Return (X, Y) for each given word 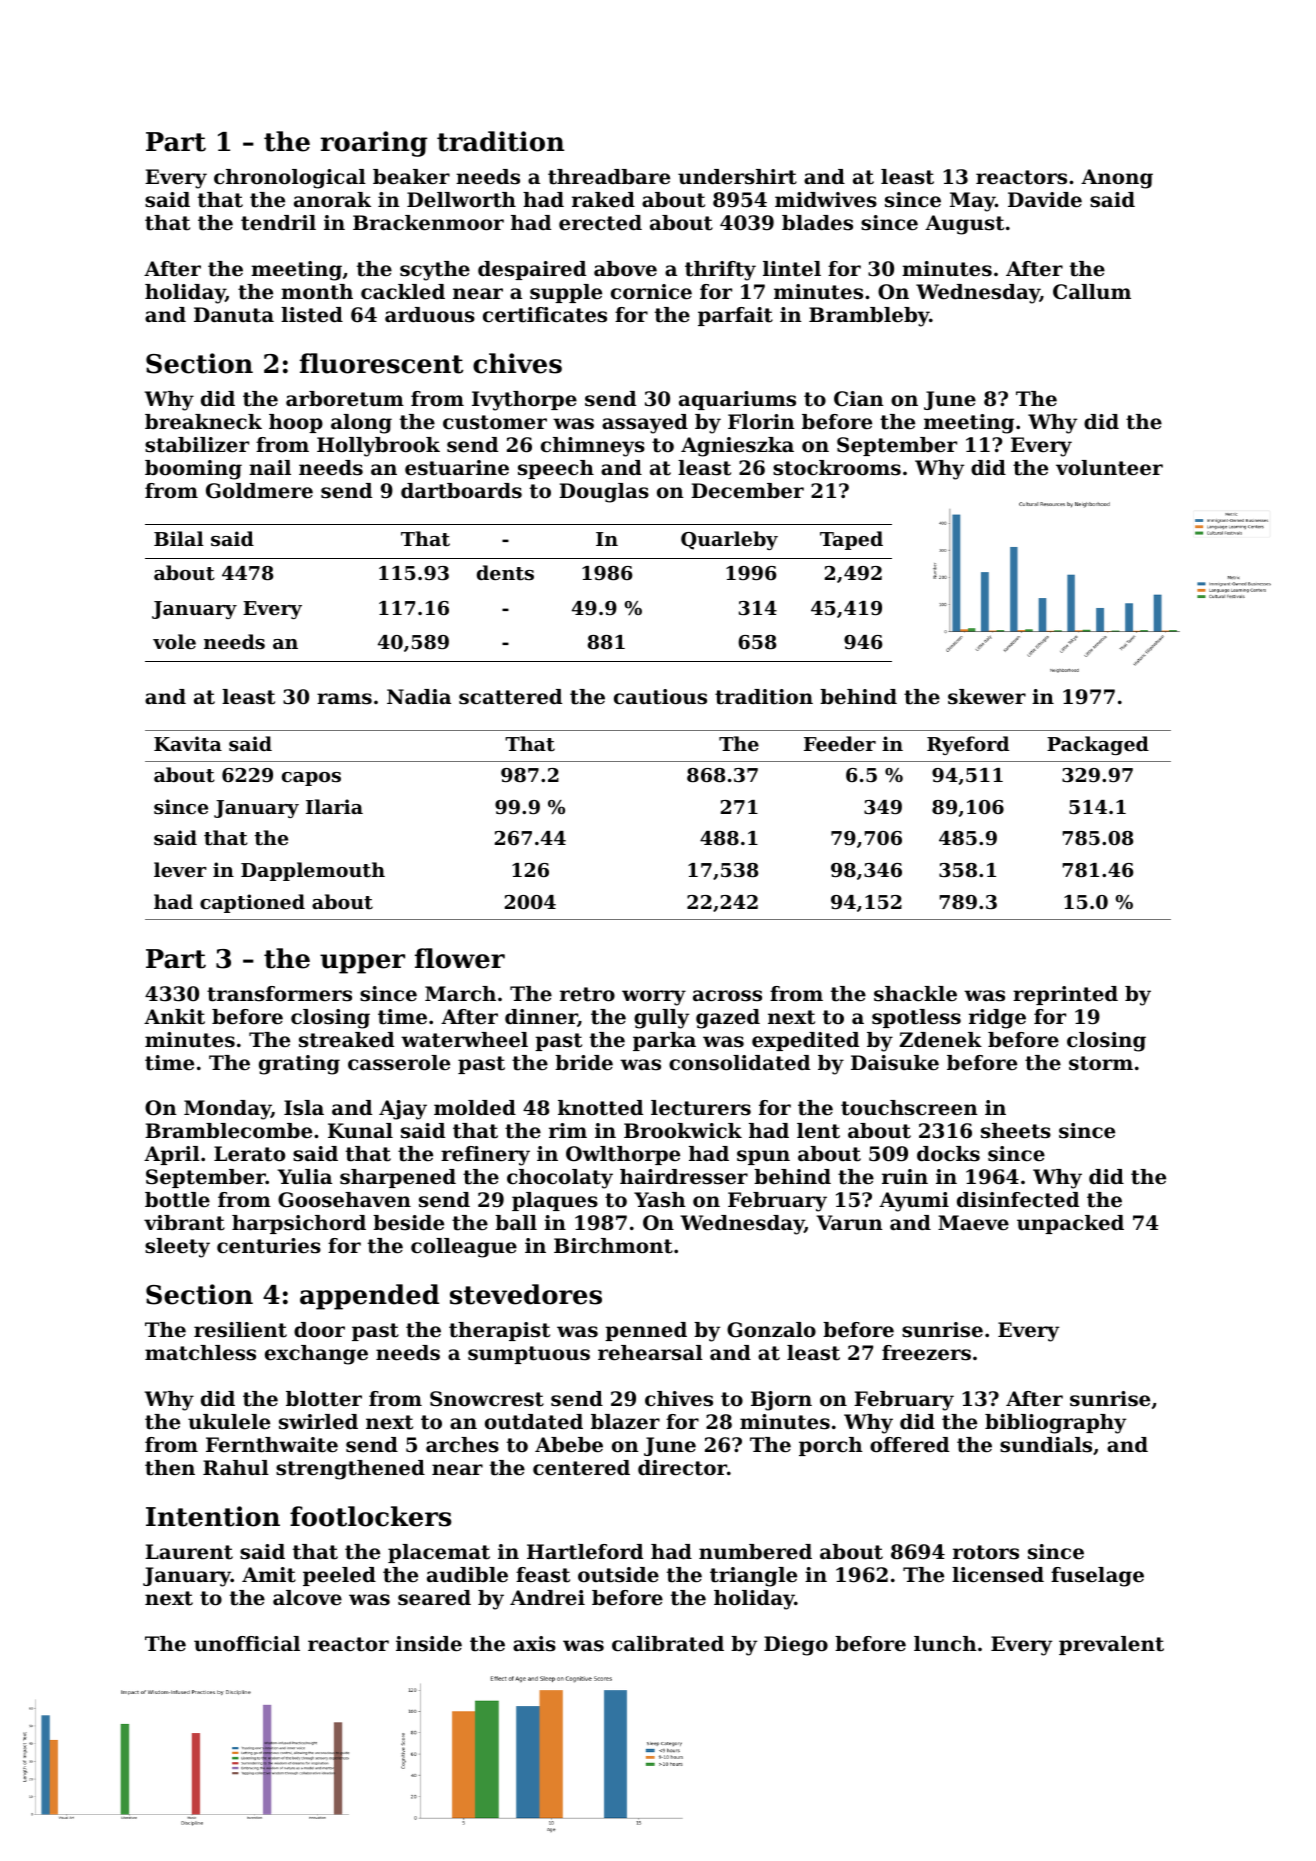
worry (654, 998)
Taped (851, 540)
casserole (399, 1063)
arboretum (345, 399)
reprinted (1065, 995)
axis (534, 1644)
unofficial (247, 1644)
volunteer (1109, 468)
